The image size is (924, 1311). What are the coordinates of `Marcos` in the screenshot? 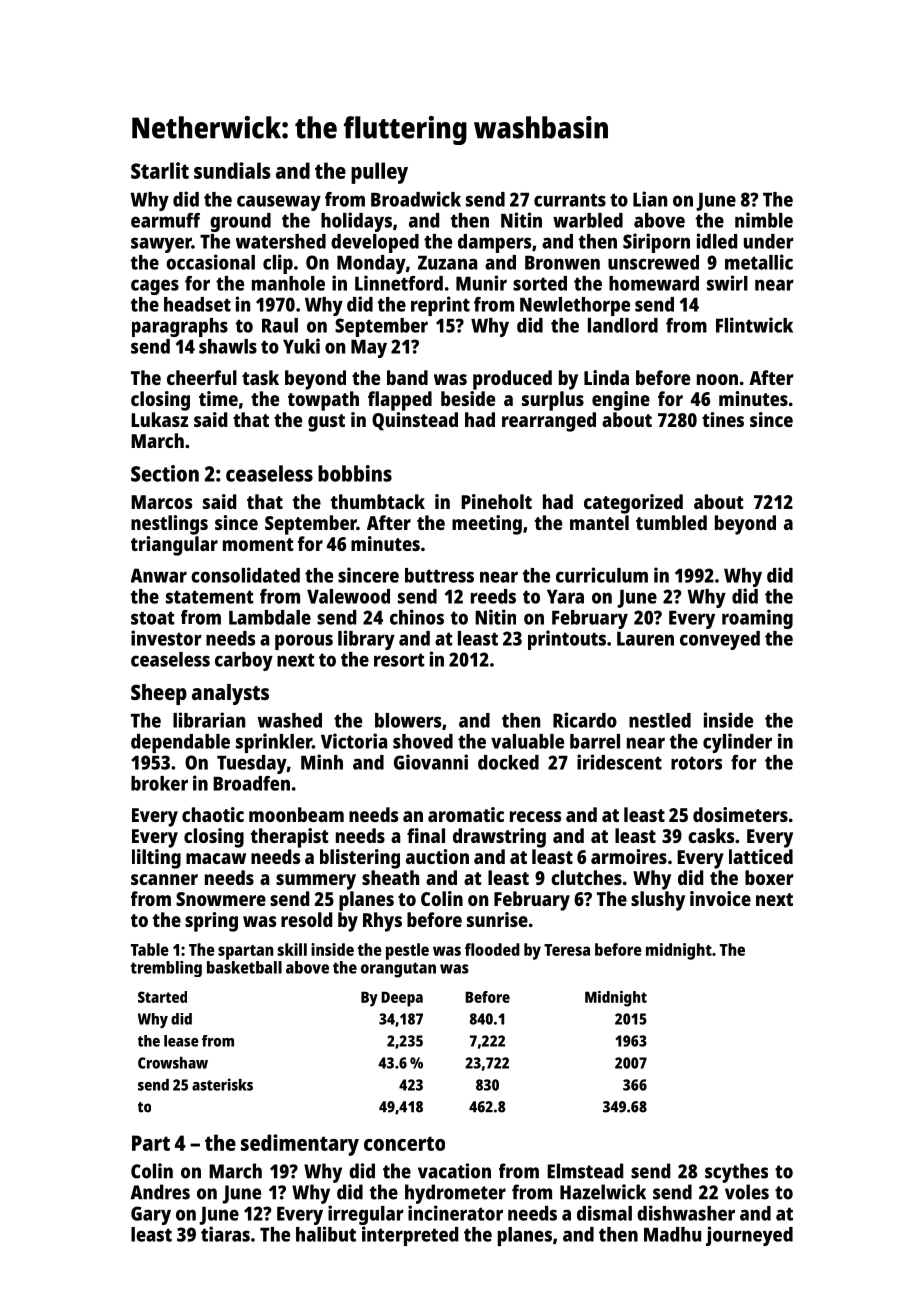 It's located at (161, 502).
